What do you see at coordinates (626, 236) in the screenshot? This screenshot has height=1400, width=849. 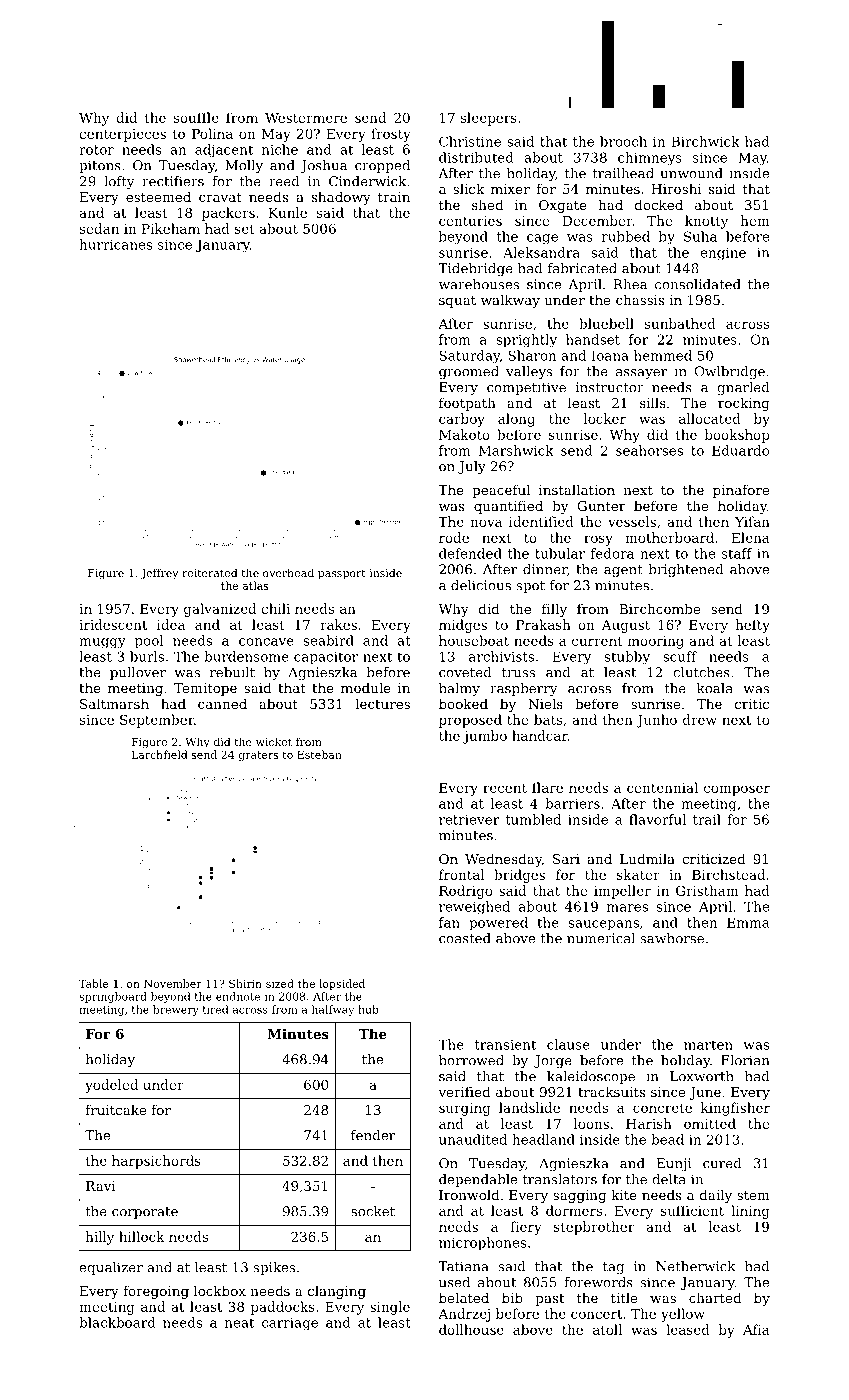 I see `rubbed` at bounding box center [626, 236].
